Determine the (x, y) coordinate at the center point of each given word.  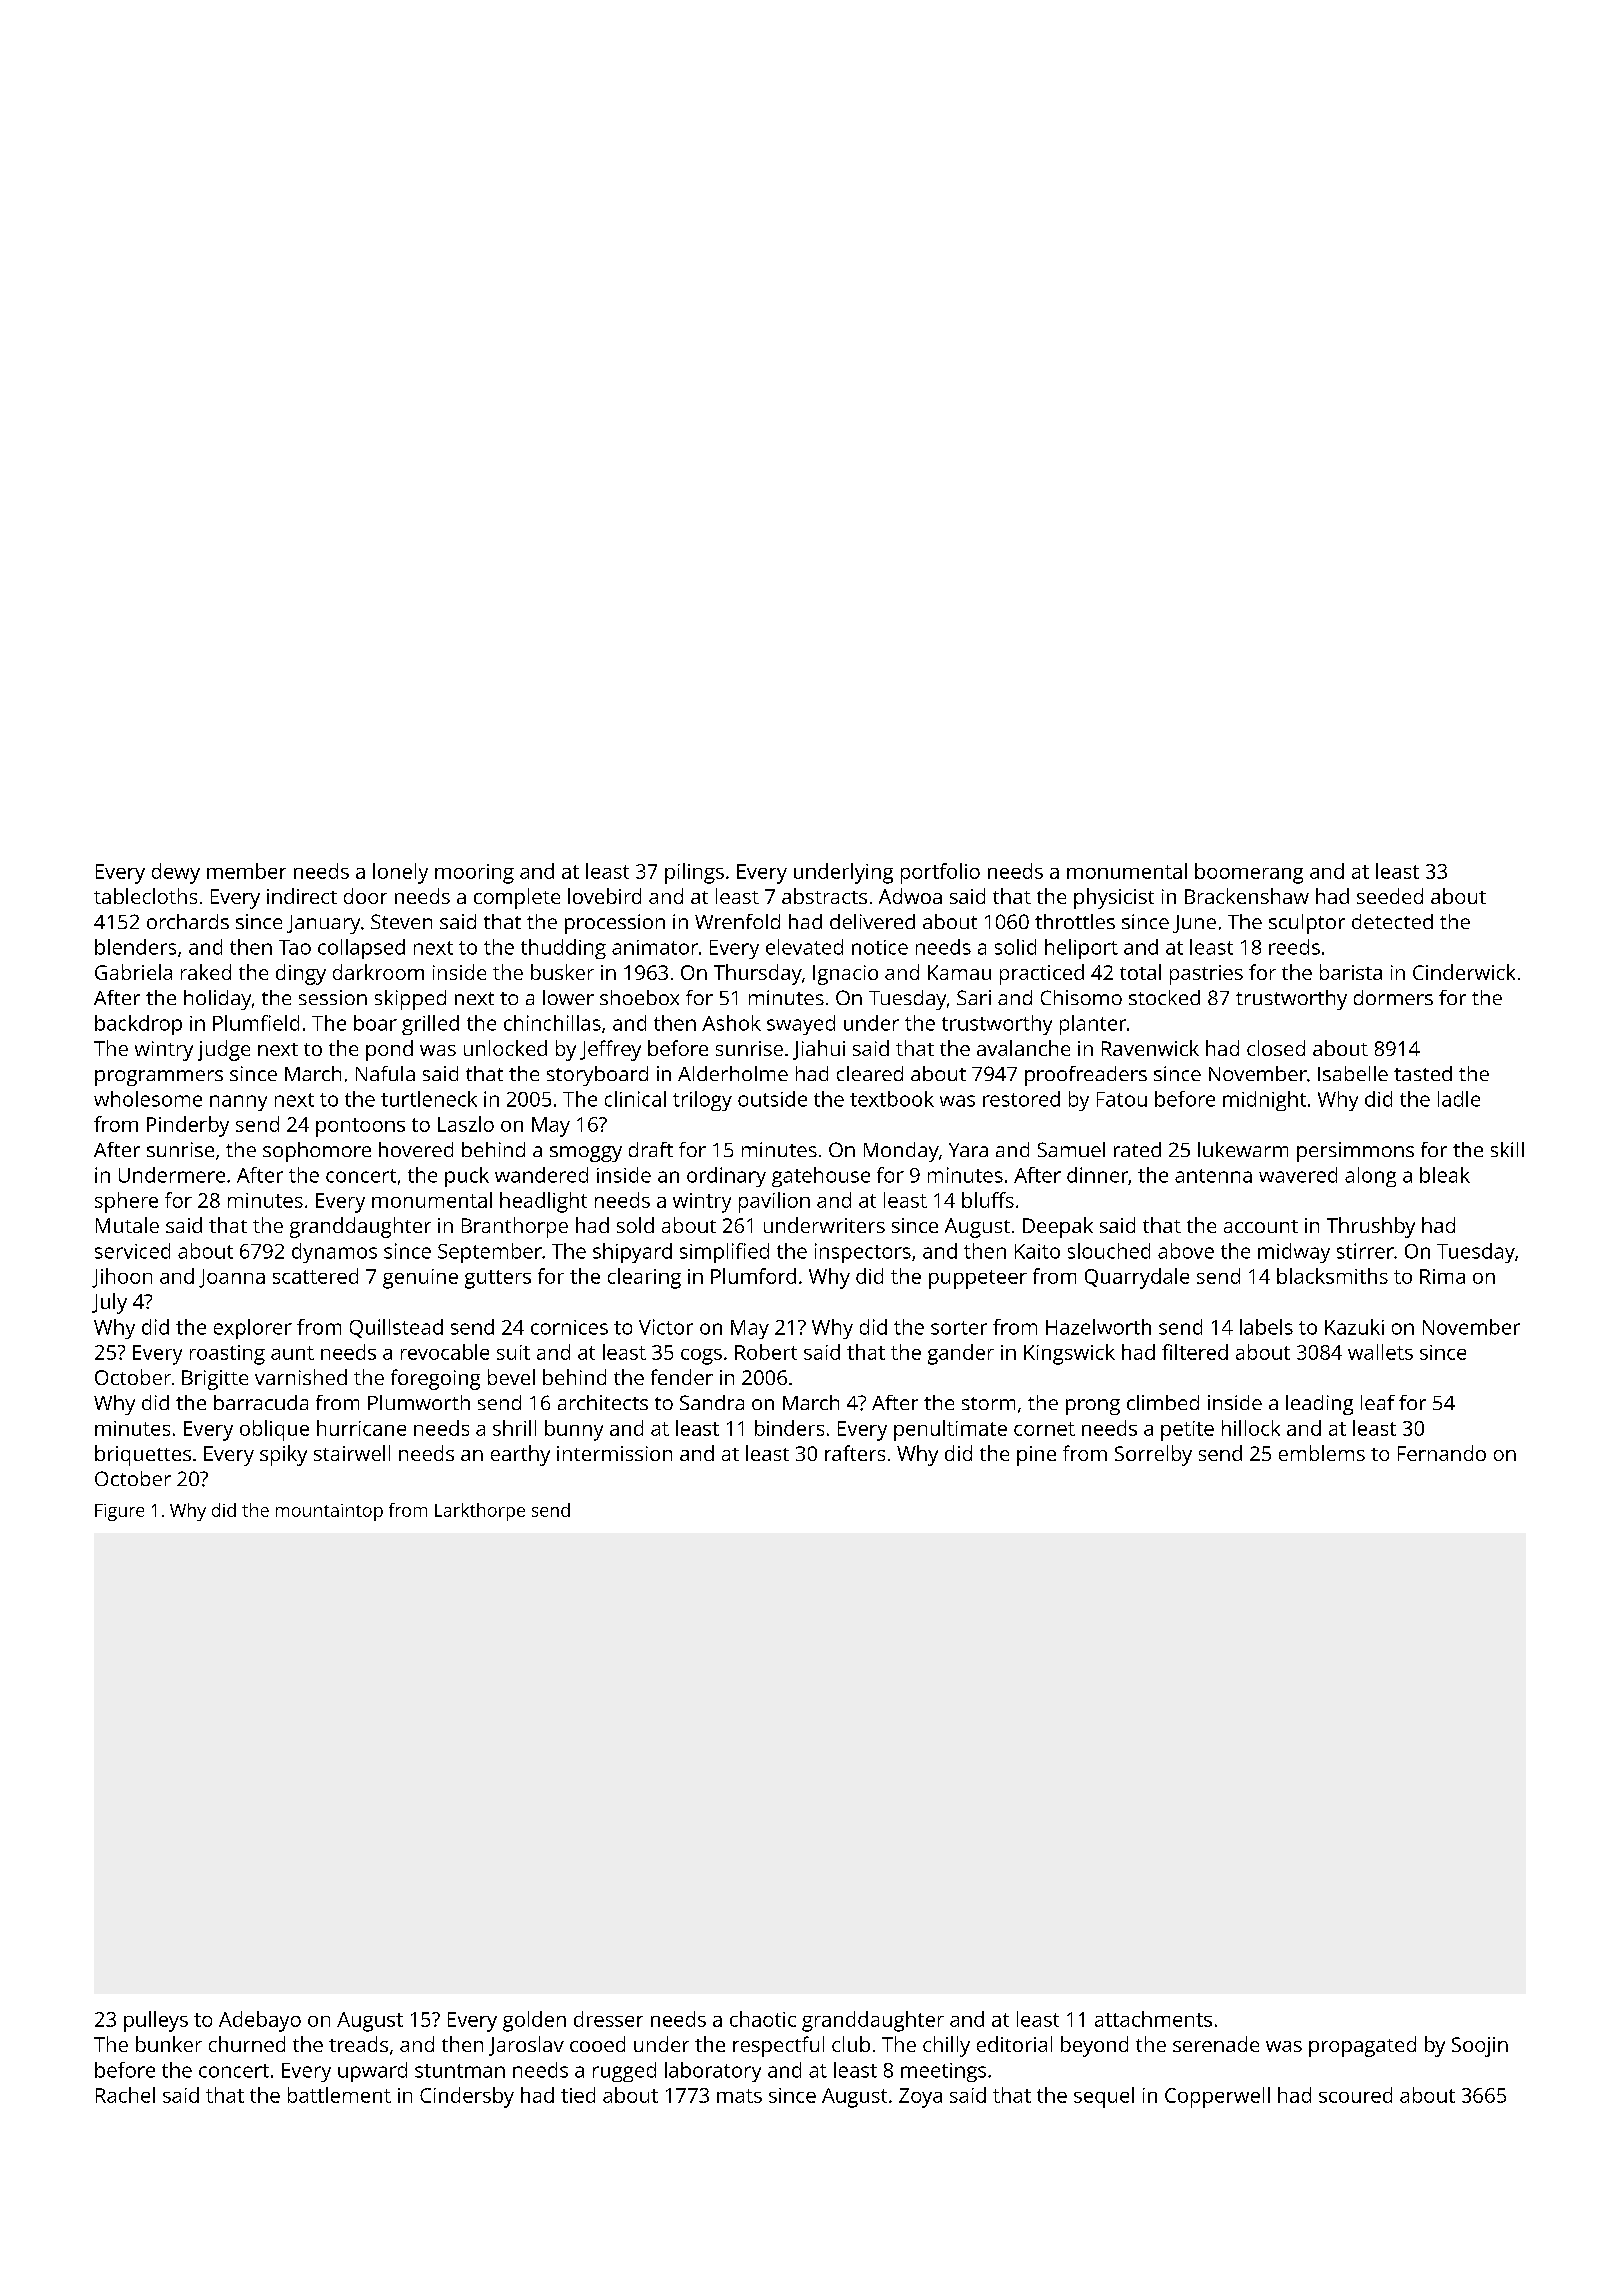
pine (1036, 1456)
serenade (1216, 2044)
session (333, 997)
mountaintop (329, 1512)
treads (358, 2044)
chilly (946, 2046)
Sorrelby (1153, 1455)
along (1370, 1177)
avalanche (1023, 1048)
